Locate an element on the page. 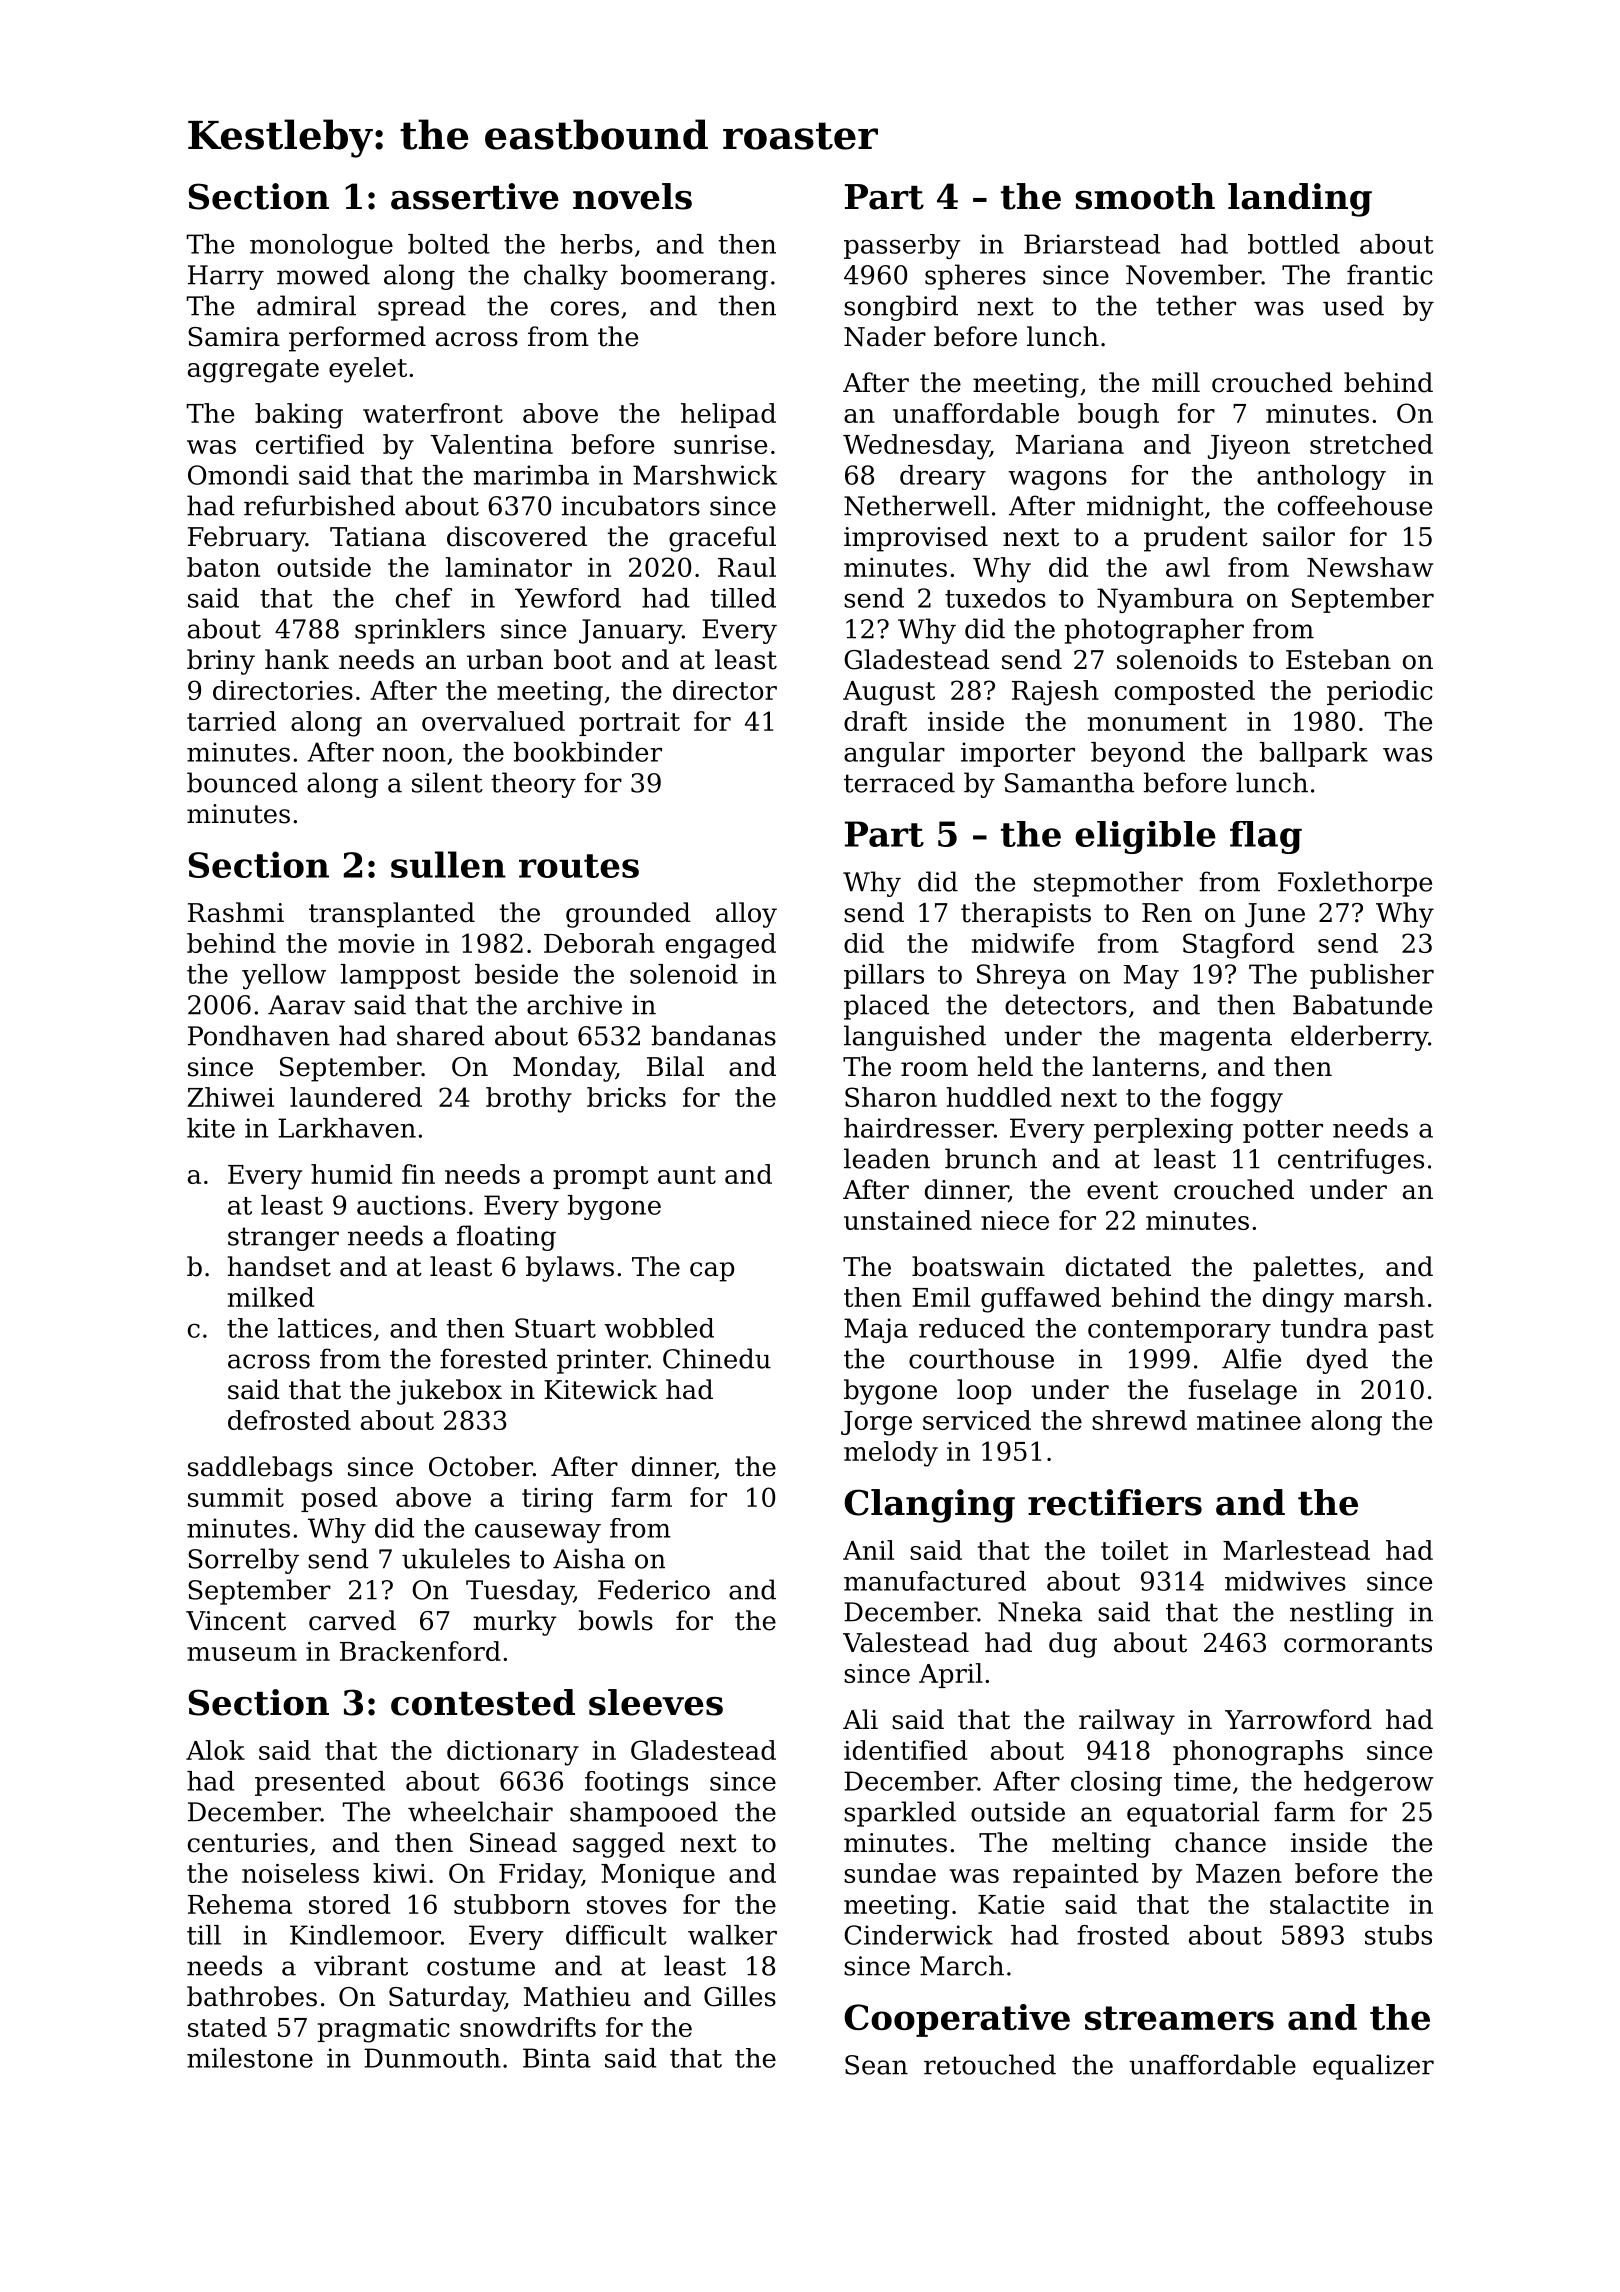 The width and height of the page is (1620, 2292). Aarav is located at coordinates (306, 1005).
